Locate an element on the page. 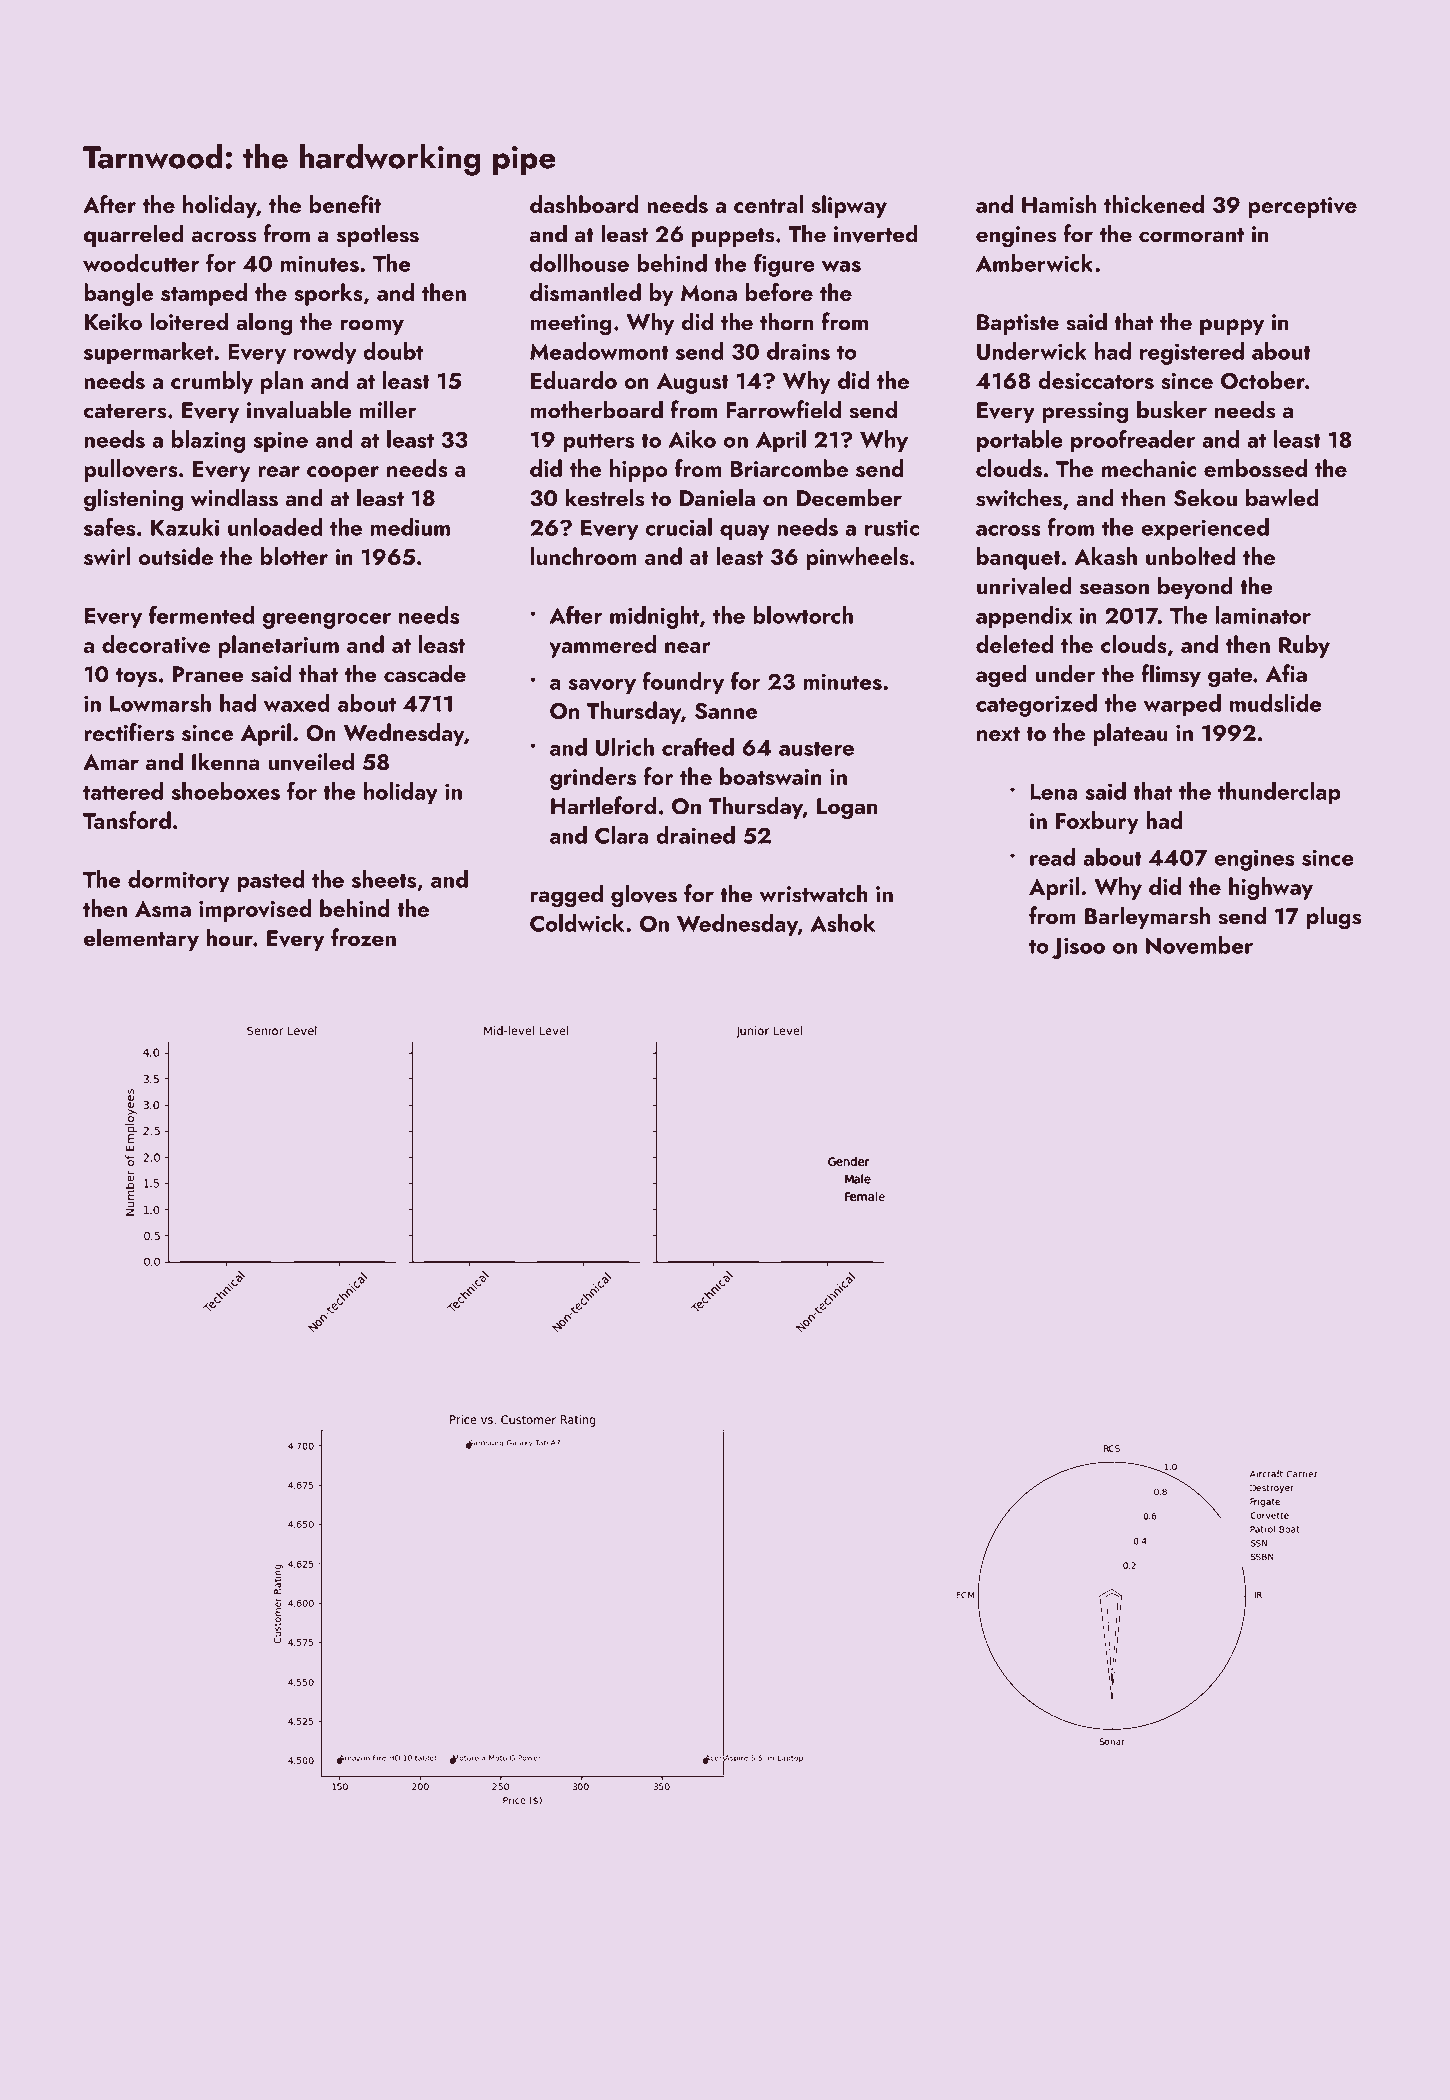 Image resolution: width=1450 pixels, height=2100 pixels. Hamish is located at coordinates (1059, 204).
